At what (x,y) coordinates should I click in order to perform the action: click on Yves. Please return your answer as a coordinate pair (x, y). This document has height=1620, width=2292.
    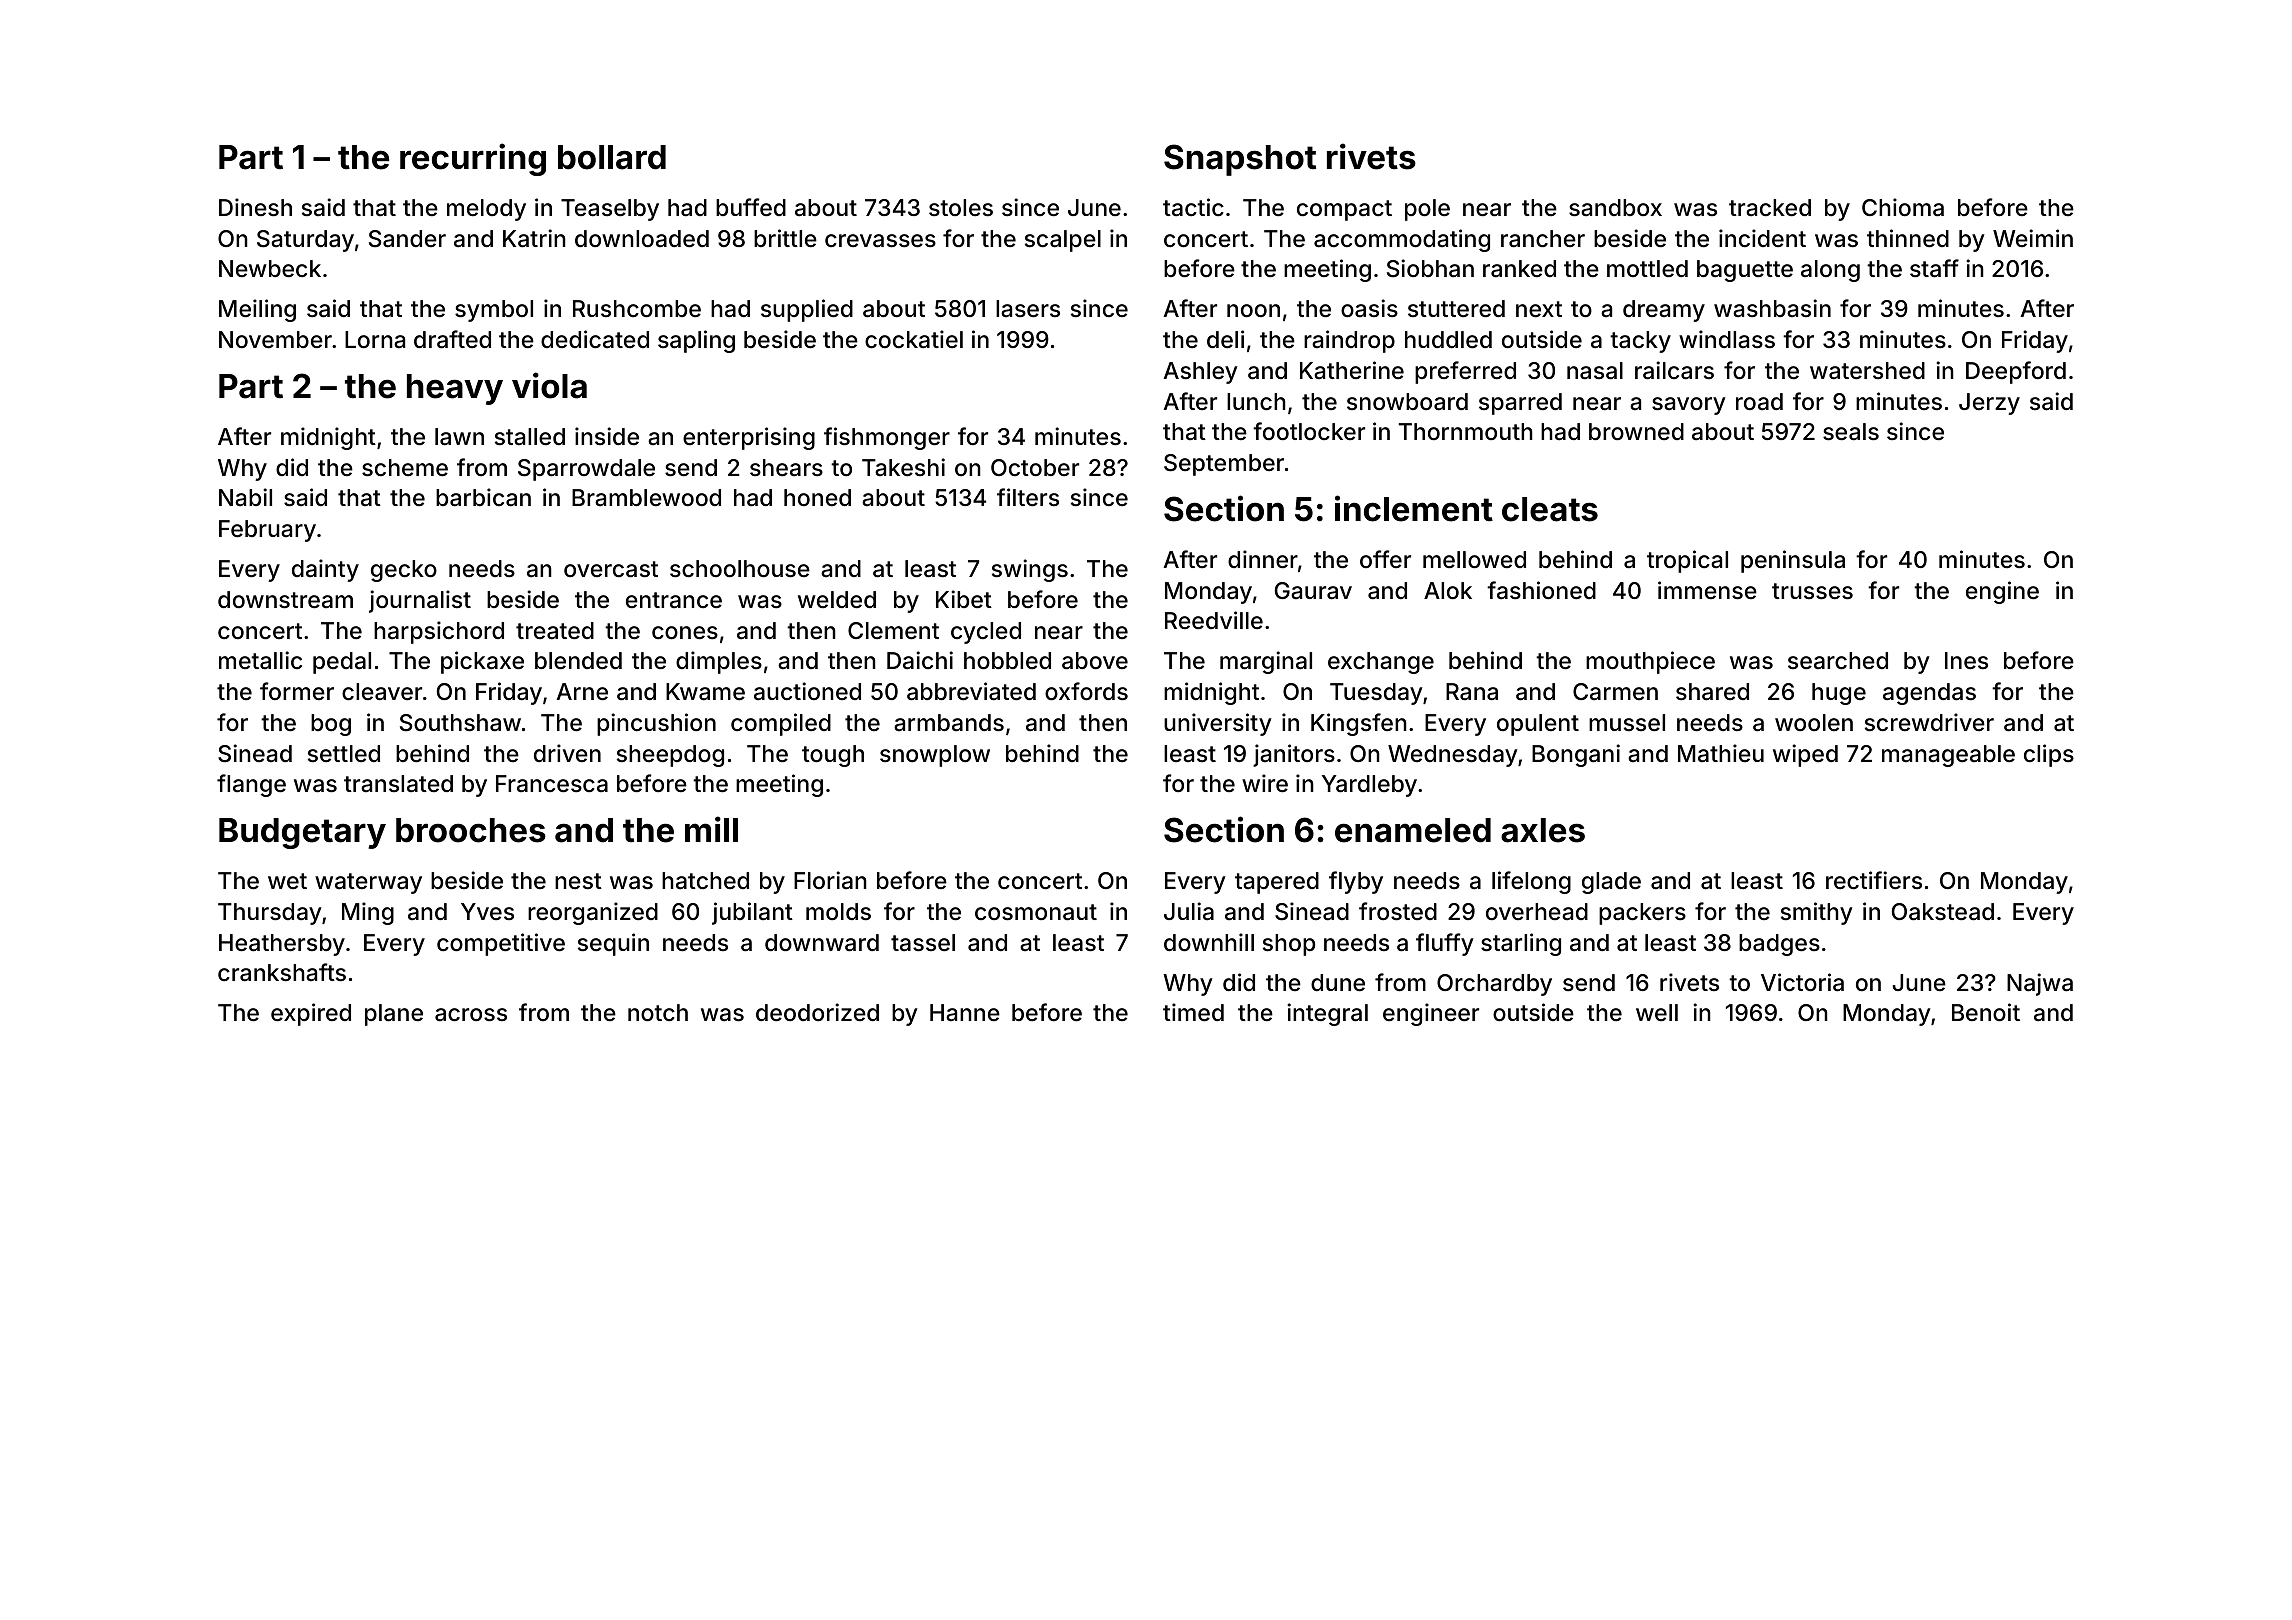
    Looking at the image, I should click on (487, 912).
